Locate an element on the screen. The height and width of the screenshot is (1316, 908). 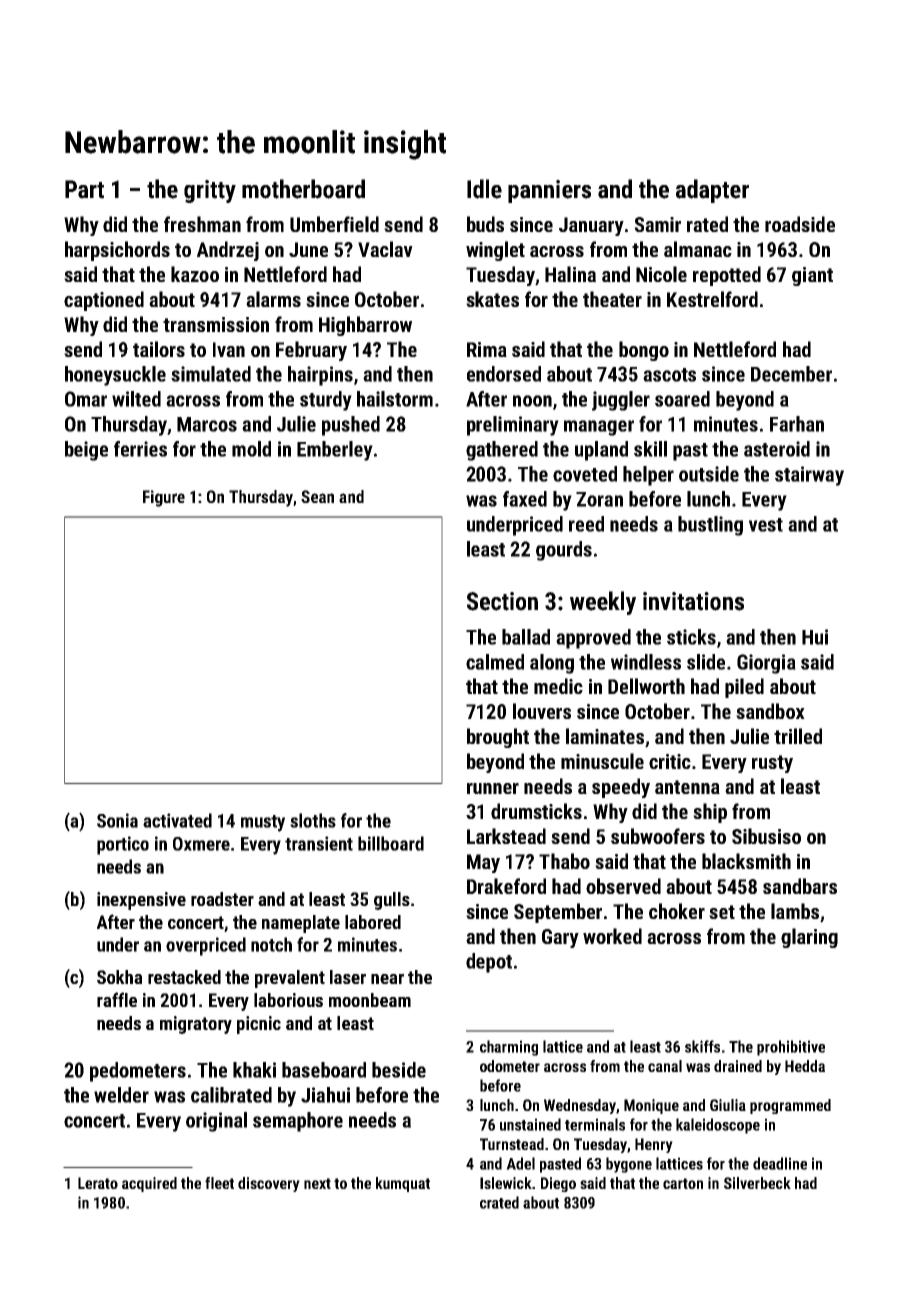
Diego is located at coordinates (558, 1184).
